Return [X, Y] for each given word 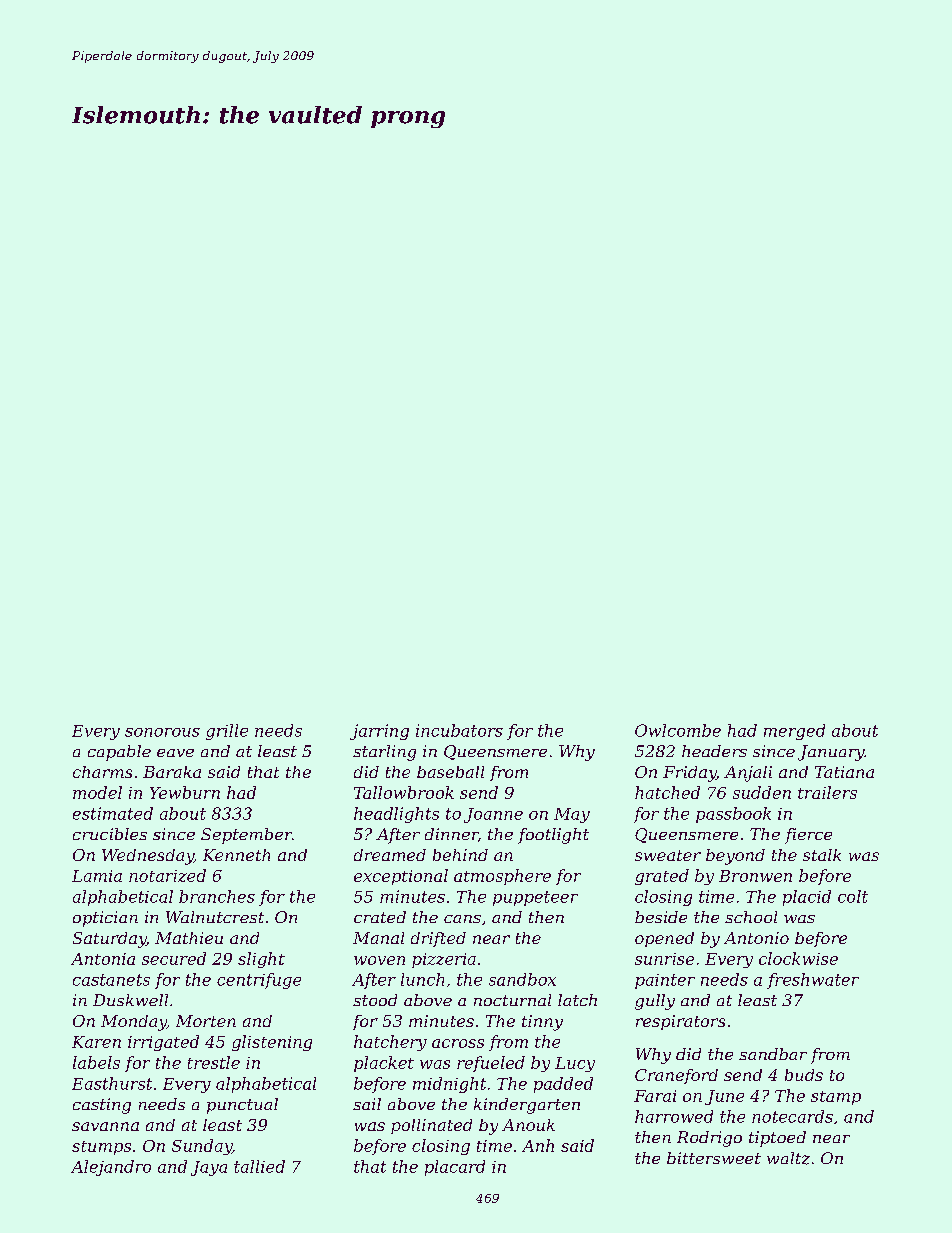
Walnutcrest [215, 917]
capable [119, 753]
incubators [459, 730]
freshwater [813, 981]
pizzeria [444, 960]
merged [794, 732]
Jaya [209, 1168]
